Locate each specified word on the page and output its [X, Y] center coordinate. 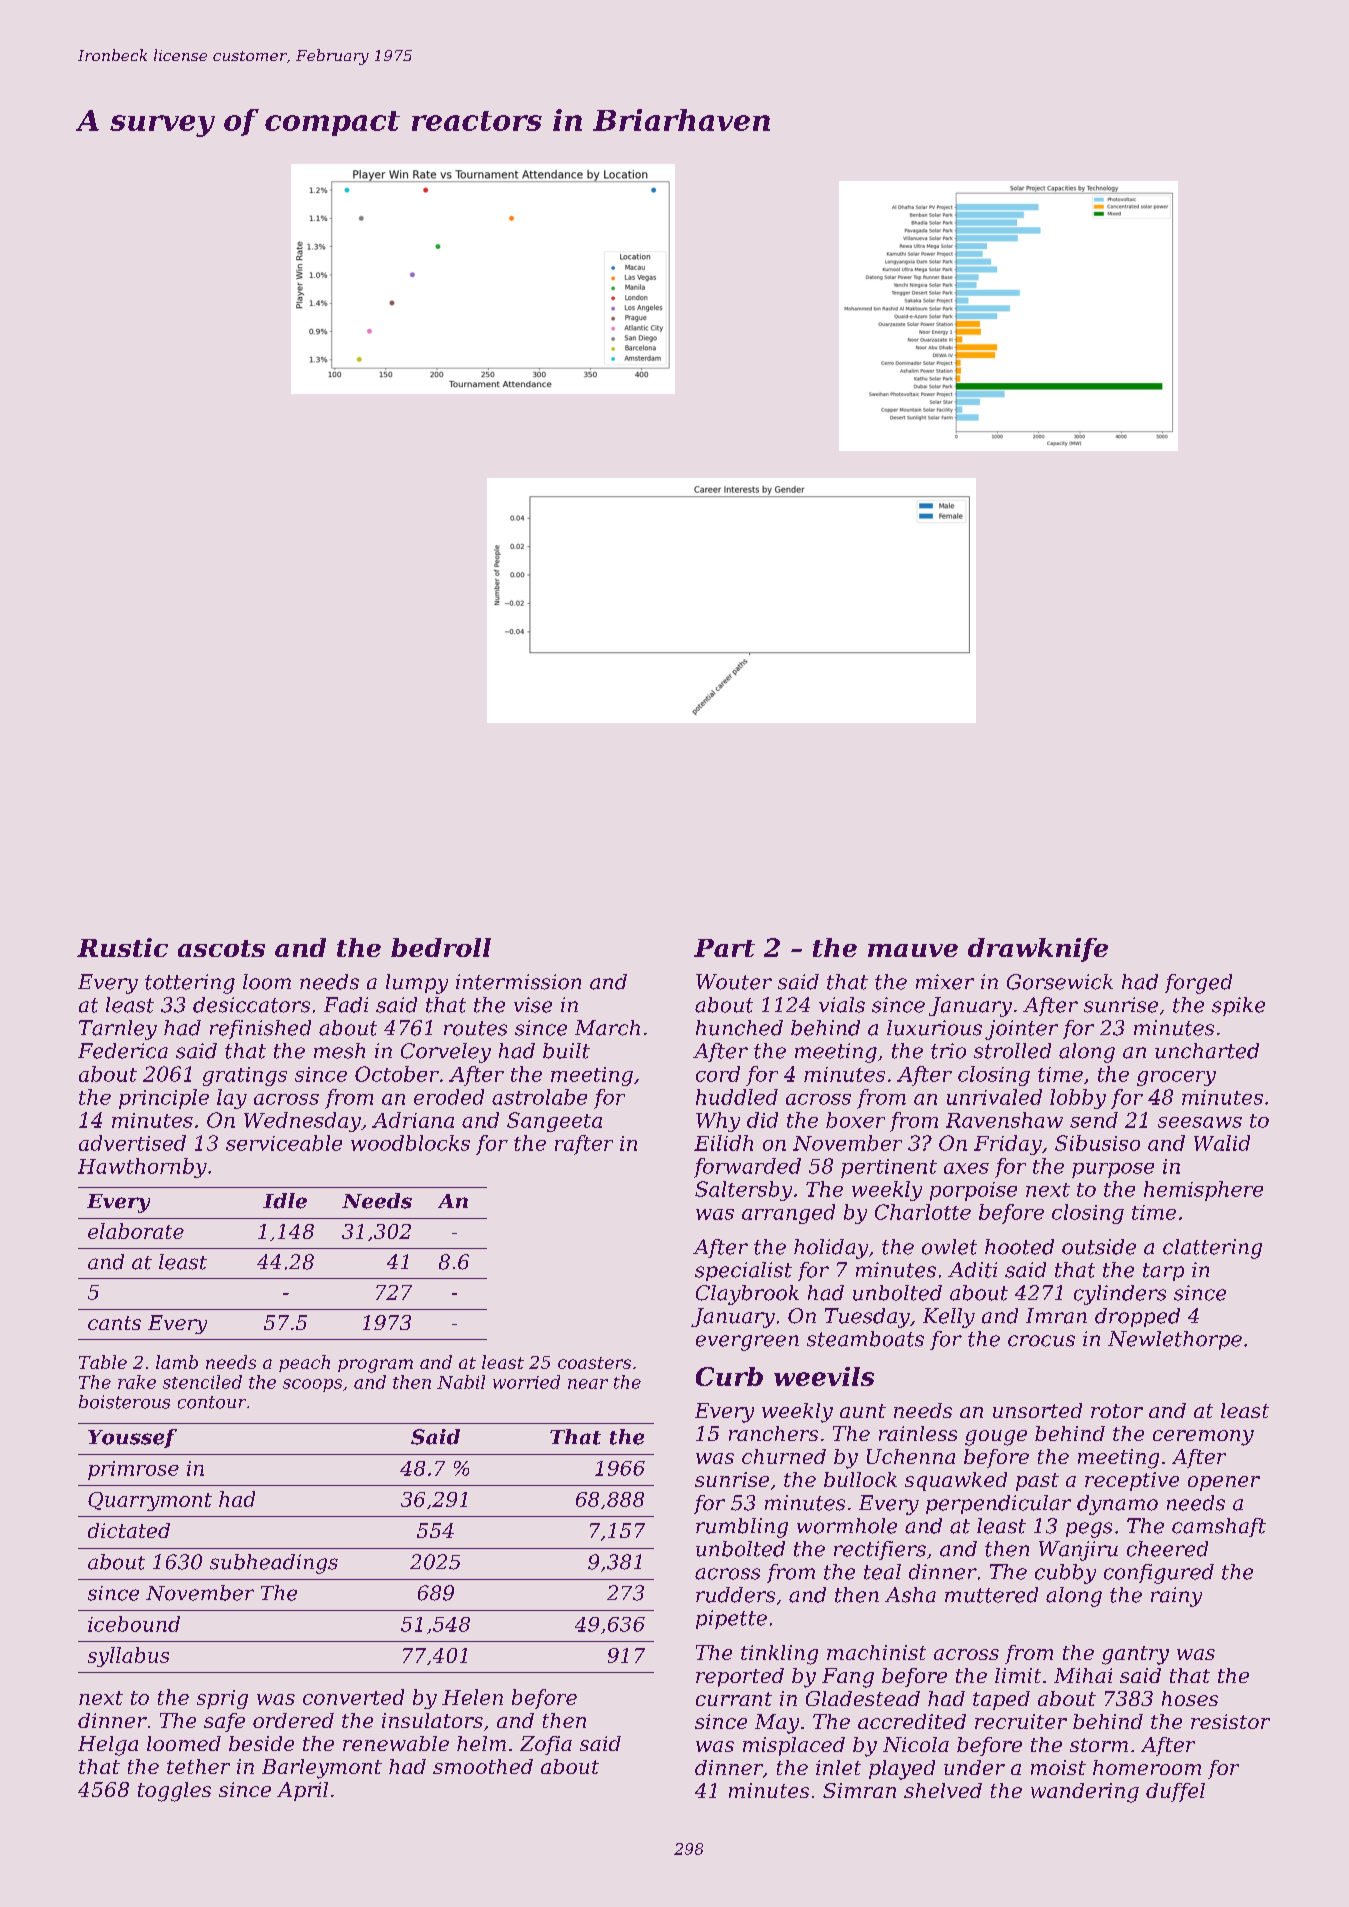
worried [526, 1382]
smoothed [483, 1766]
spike [1238, 1006]
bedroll [441, 947]
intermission [518, 982]
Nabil [461, 1382]
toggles [174, 1792]
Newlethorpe [1175, 1340]
